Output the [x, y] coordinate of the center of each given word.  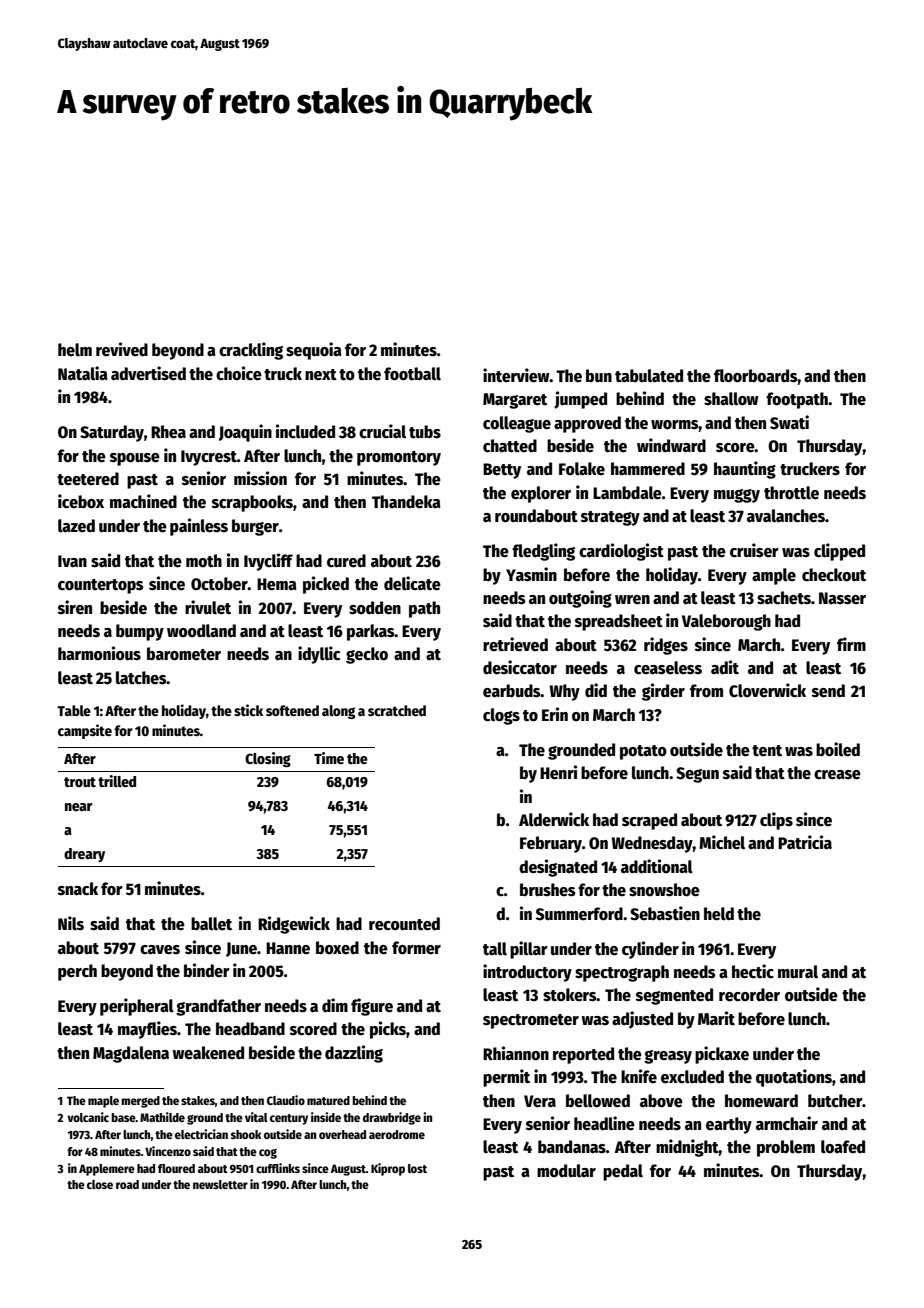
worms [675, 425]
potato [643, 752]
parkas [371, 632]
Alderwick [554, 819]
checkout [834, 575]
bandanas [572, 1147]
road [127, 1184]
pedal [623, 1172]
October [219, 584]
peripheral [137, 1007]
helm [75, 350]
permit [506, 1078]
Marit [716, 1018]
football [412, 374]
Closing [268, 759]
